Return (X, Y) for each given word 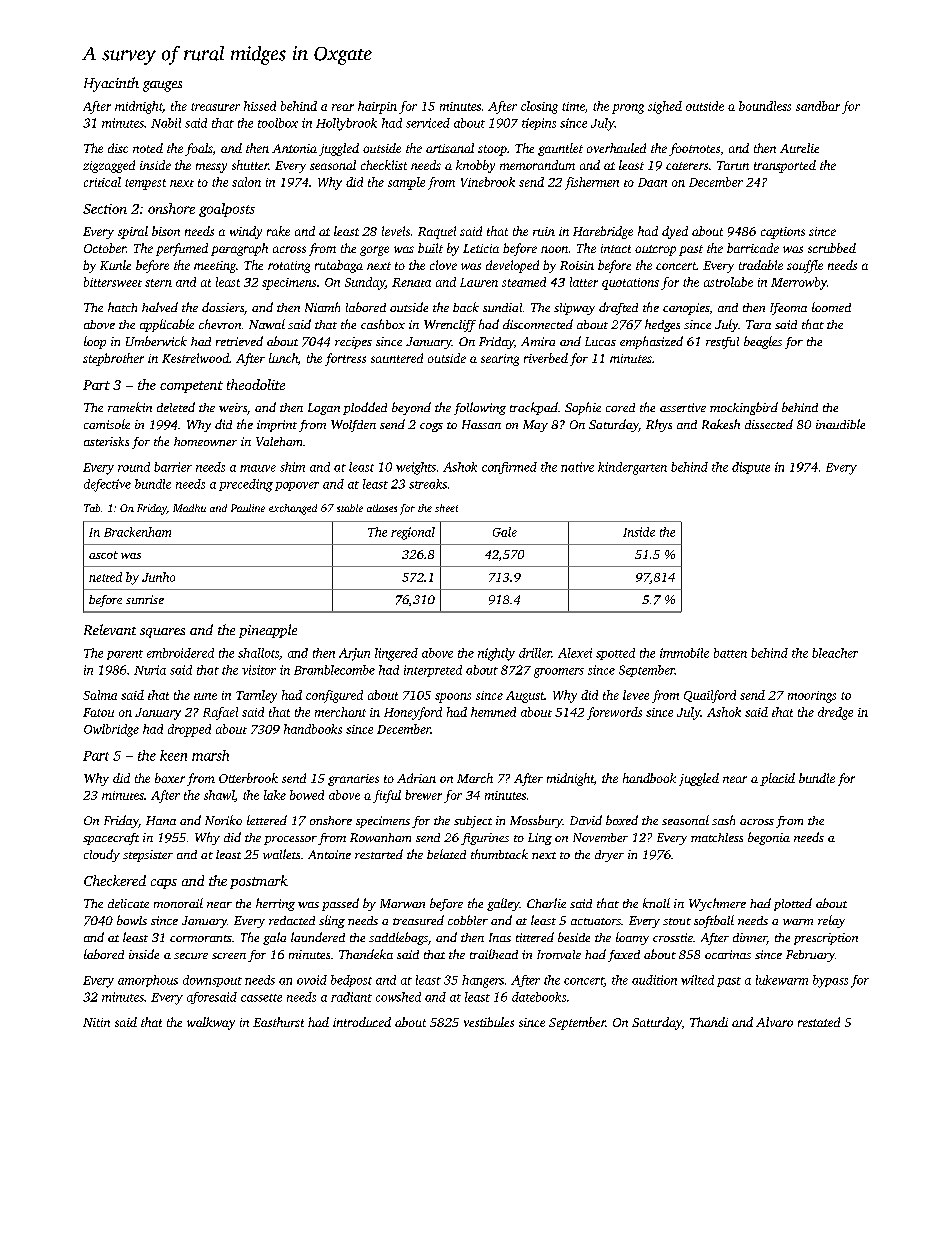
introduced (362, 1022)
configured (334, 696)
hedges (662, 325)
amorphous (148, 981)
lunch (283, 358)
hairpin (377, 107)
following (480, 408)
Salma (100, 695)
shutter (250, 165)
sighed (665, 107)
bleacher (835, 653)
